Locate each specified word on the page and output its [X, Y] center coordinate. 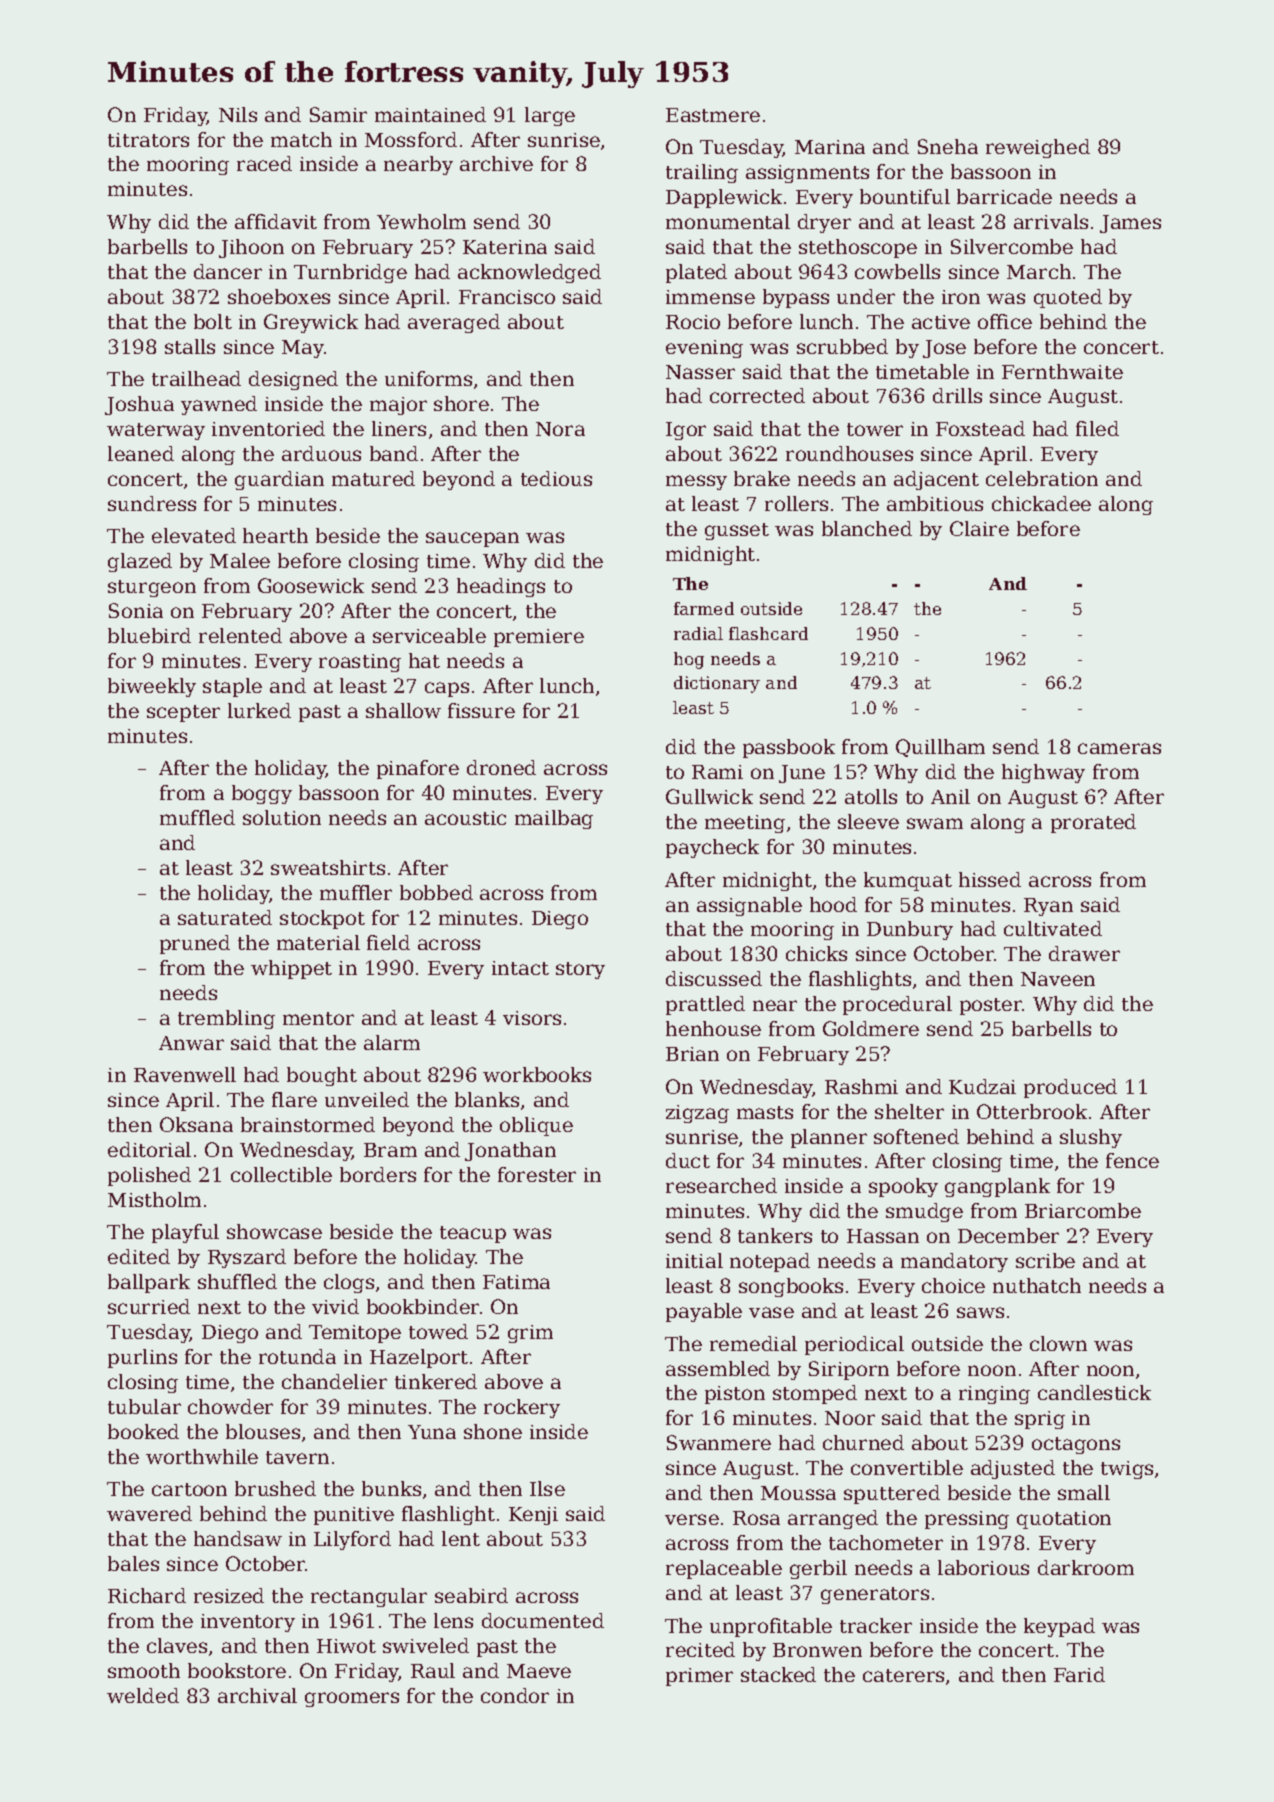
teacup [473, 1234]
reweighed [1038, 148]
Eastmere [713, 115]
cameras [1119, 748]
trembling [226, 1019]
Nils [238, 114]
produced [1070, 1088]
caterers [903, 1675]
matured [373, 478]
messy [696, 482]
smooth [144, 1670]
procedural [897, 1005]
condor [515, 1695]
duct [688, 1160]
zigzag [697, 1114]
